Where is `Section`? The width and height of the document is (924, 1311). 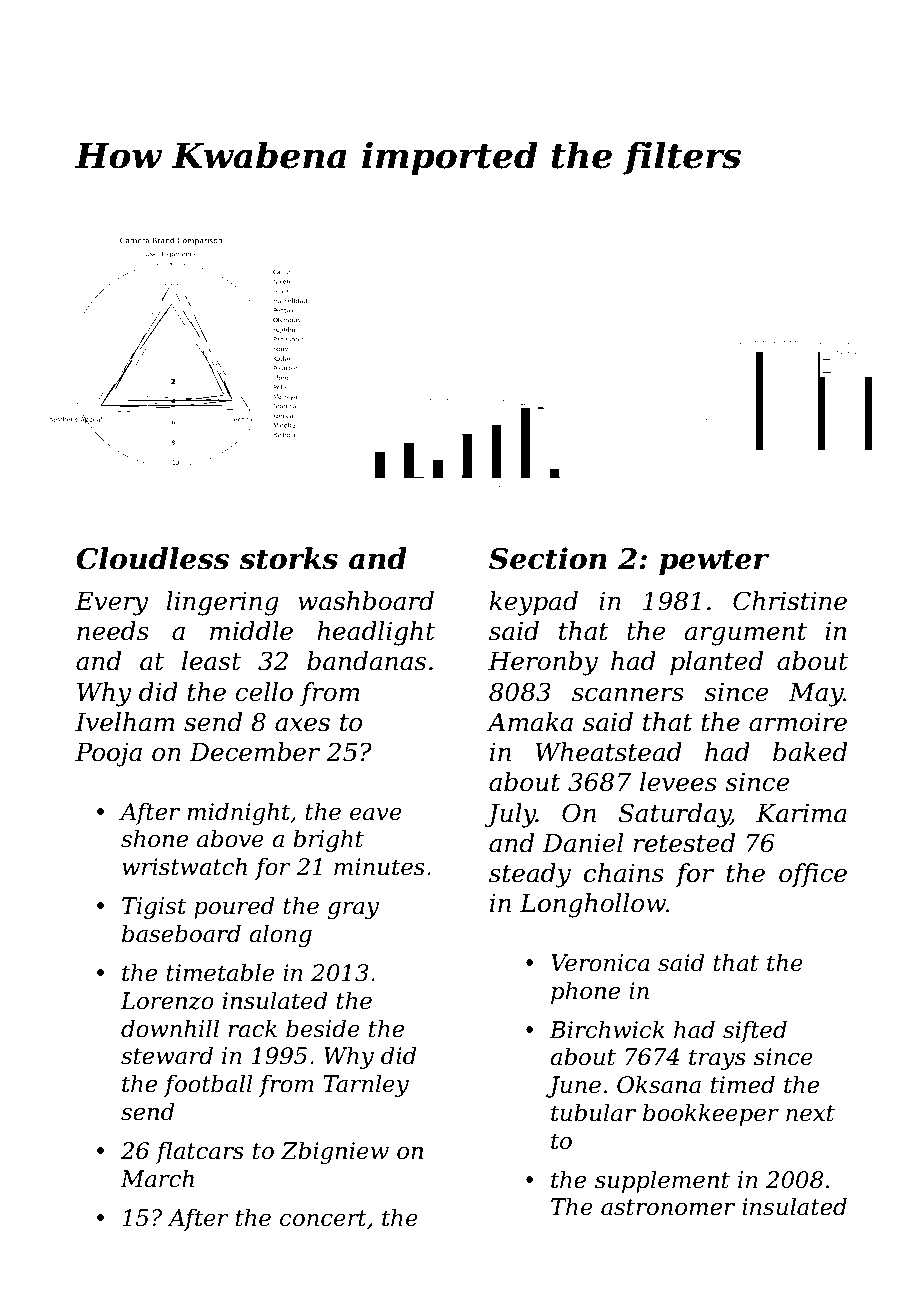 Section is located at coordinates (548, 558).
